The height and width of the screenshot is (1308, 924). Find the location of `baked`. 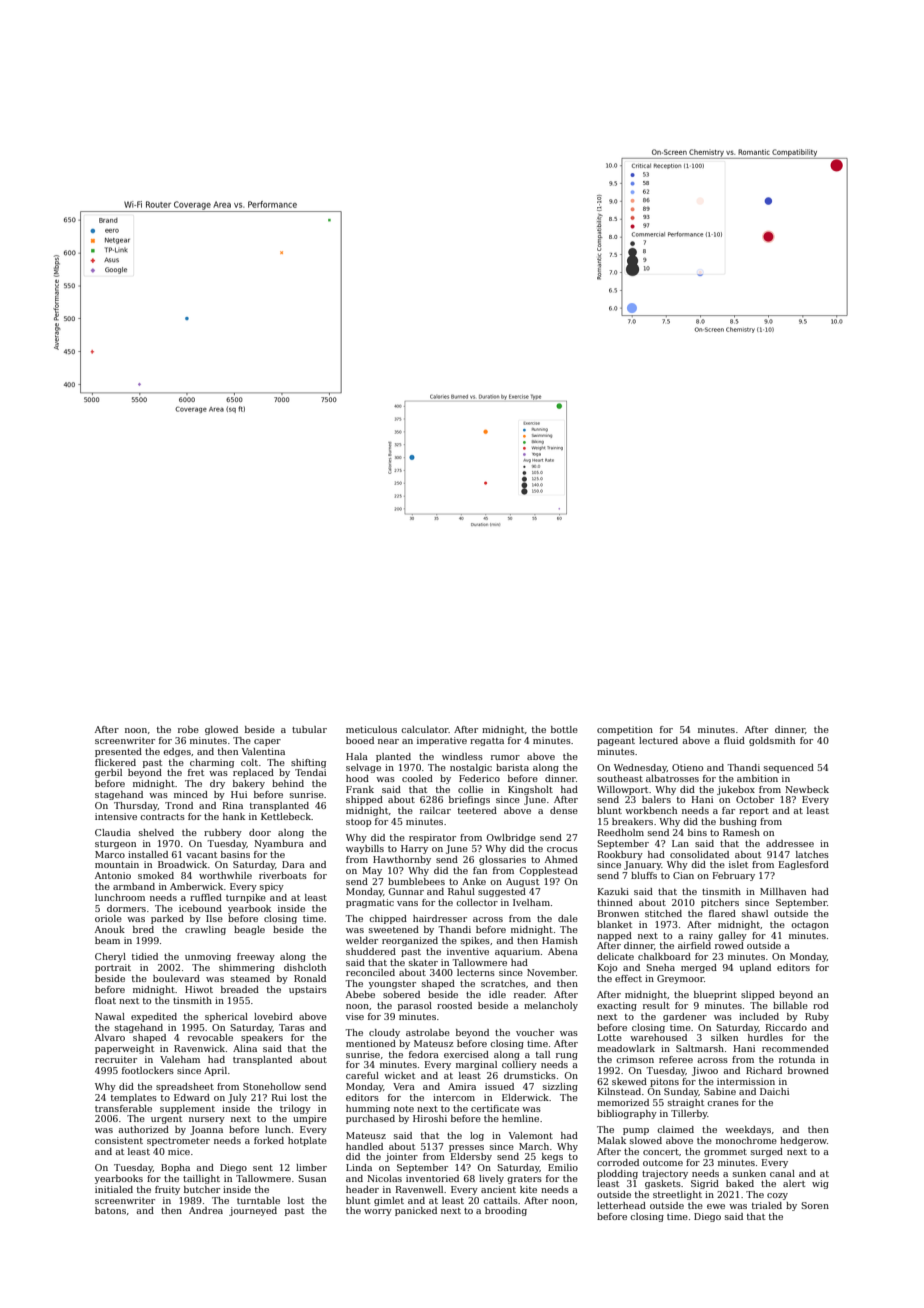

baked is located at coordinates (740, 1183).
